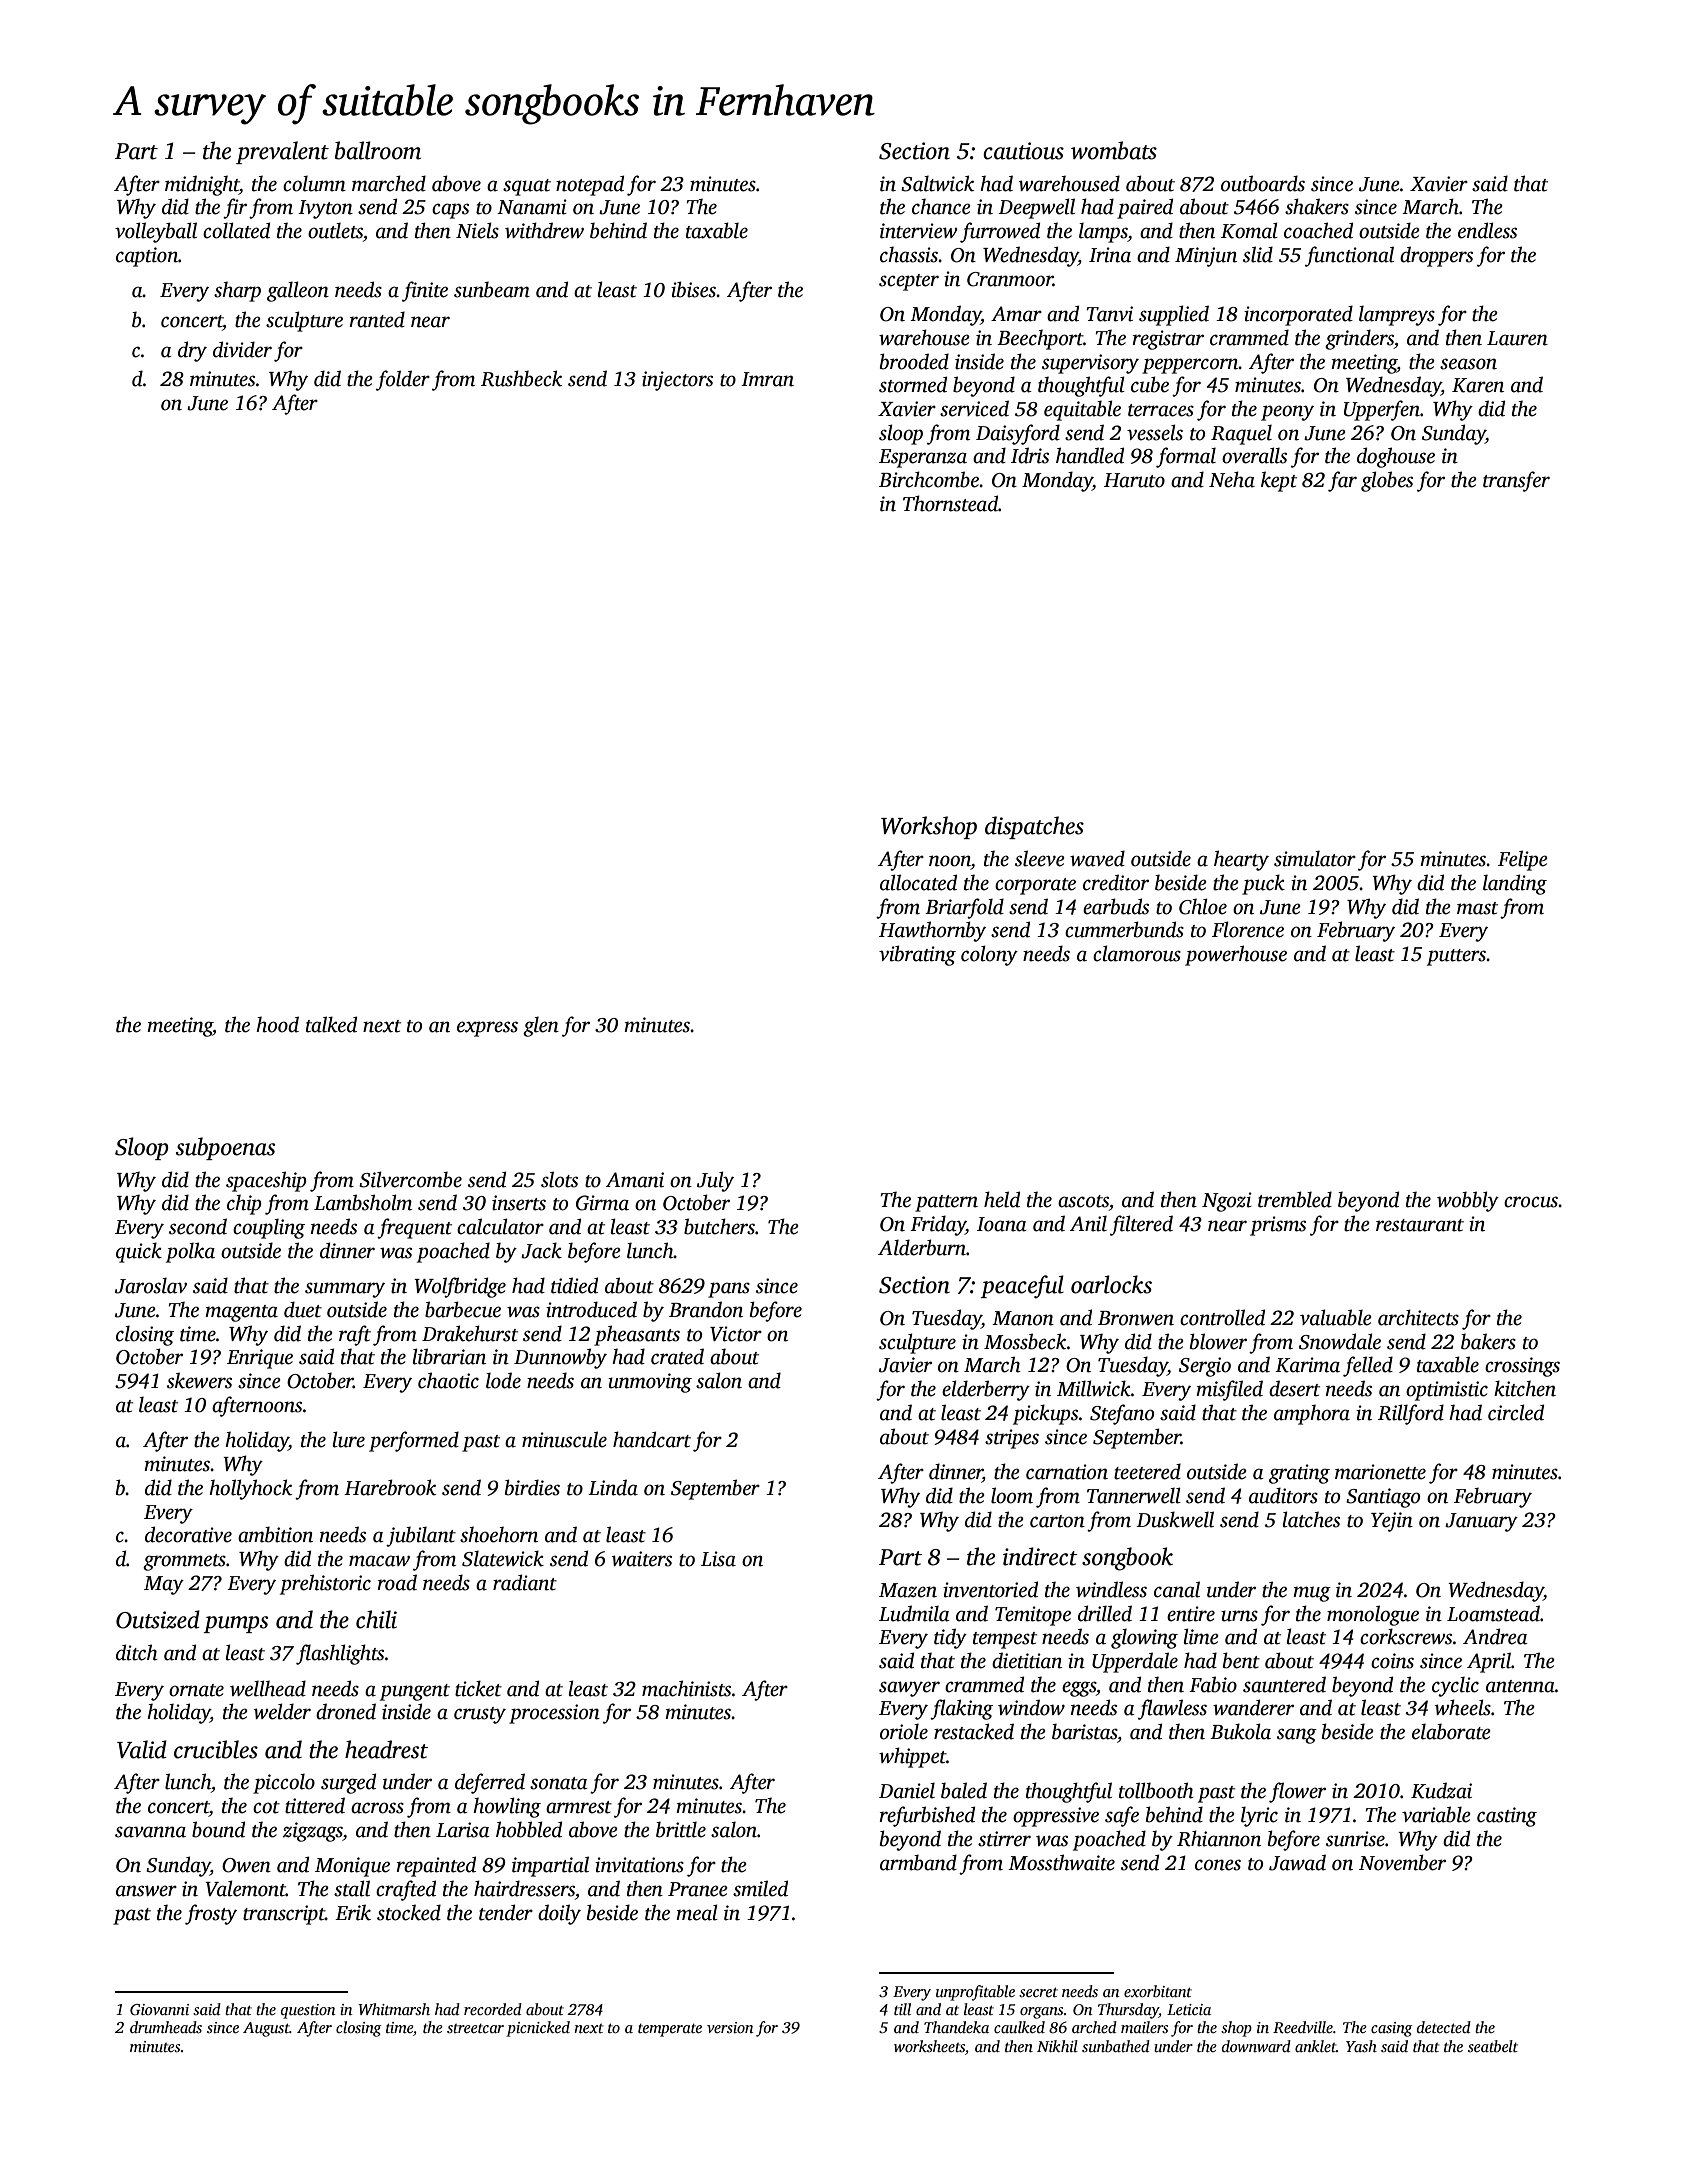 The height and width of the image is (2178, 1683). What do you see at coordinates (1114, 150) in the image?
I see `wombats` at bounding box center [1114, 150].
